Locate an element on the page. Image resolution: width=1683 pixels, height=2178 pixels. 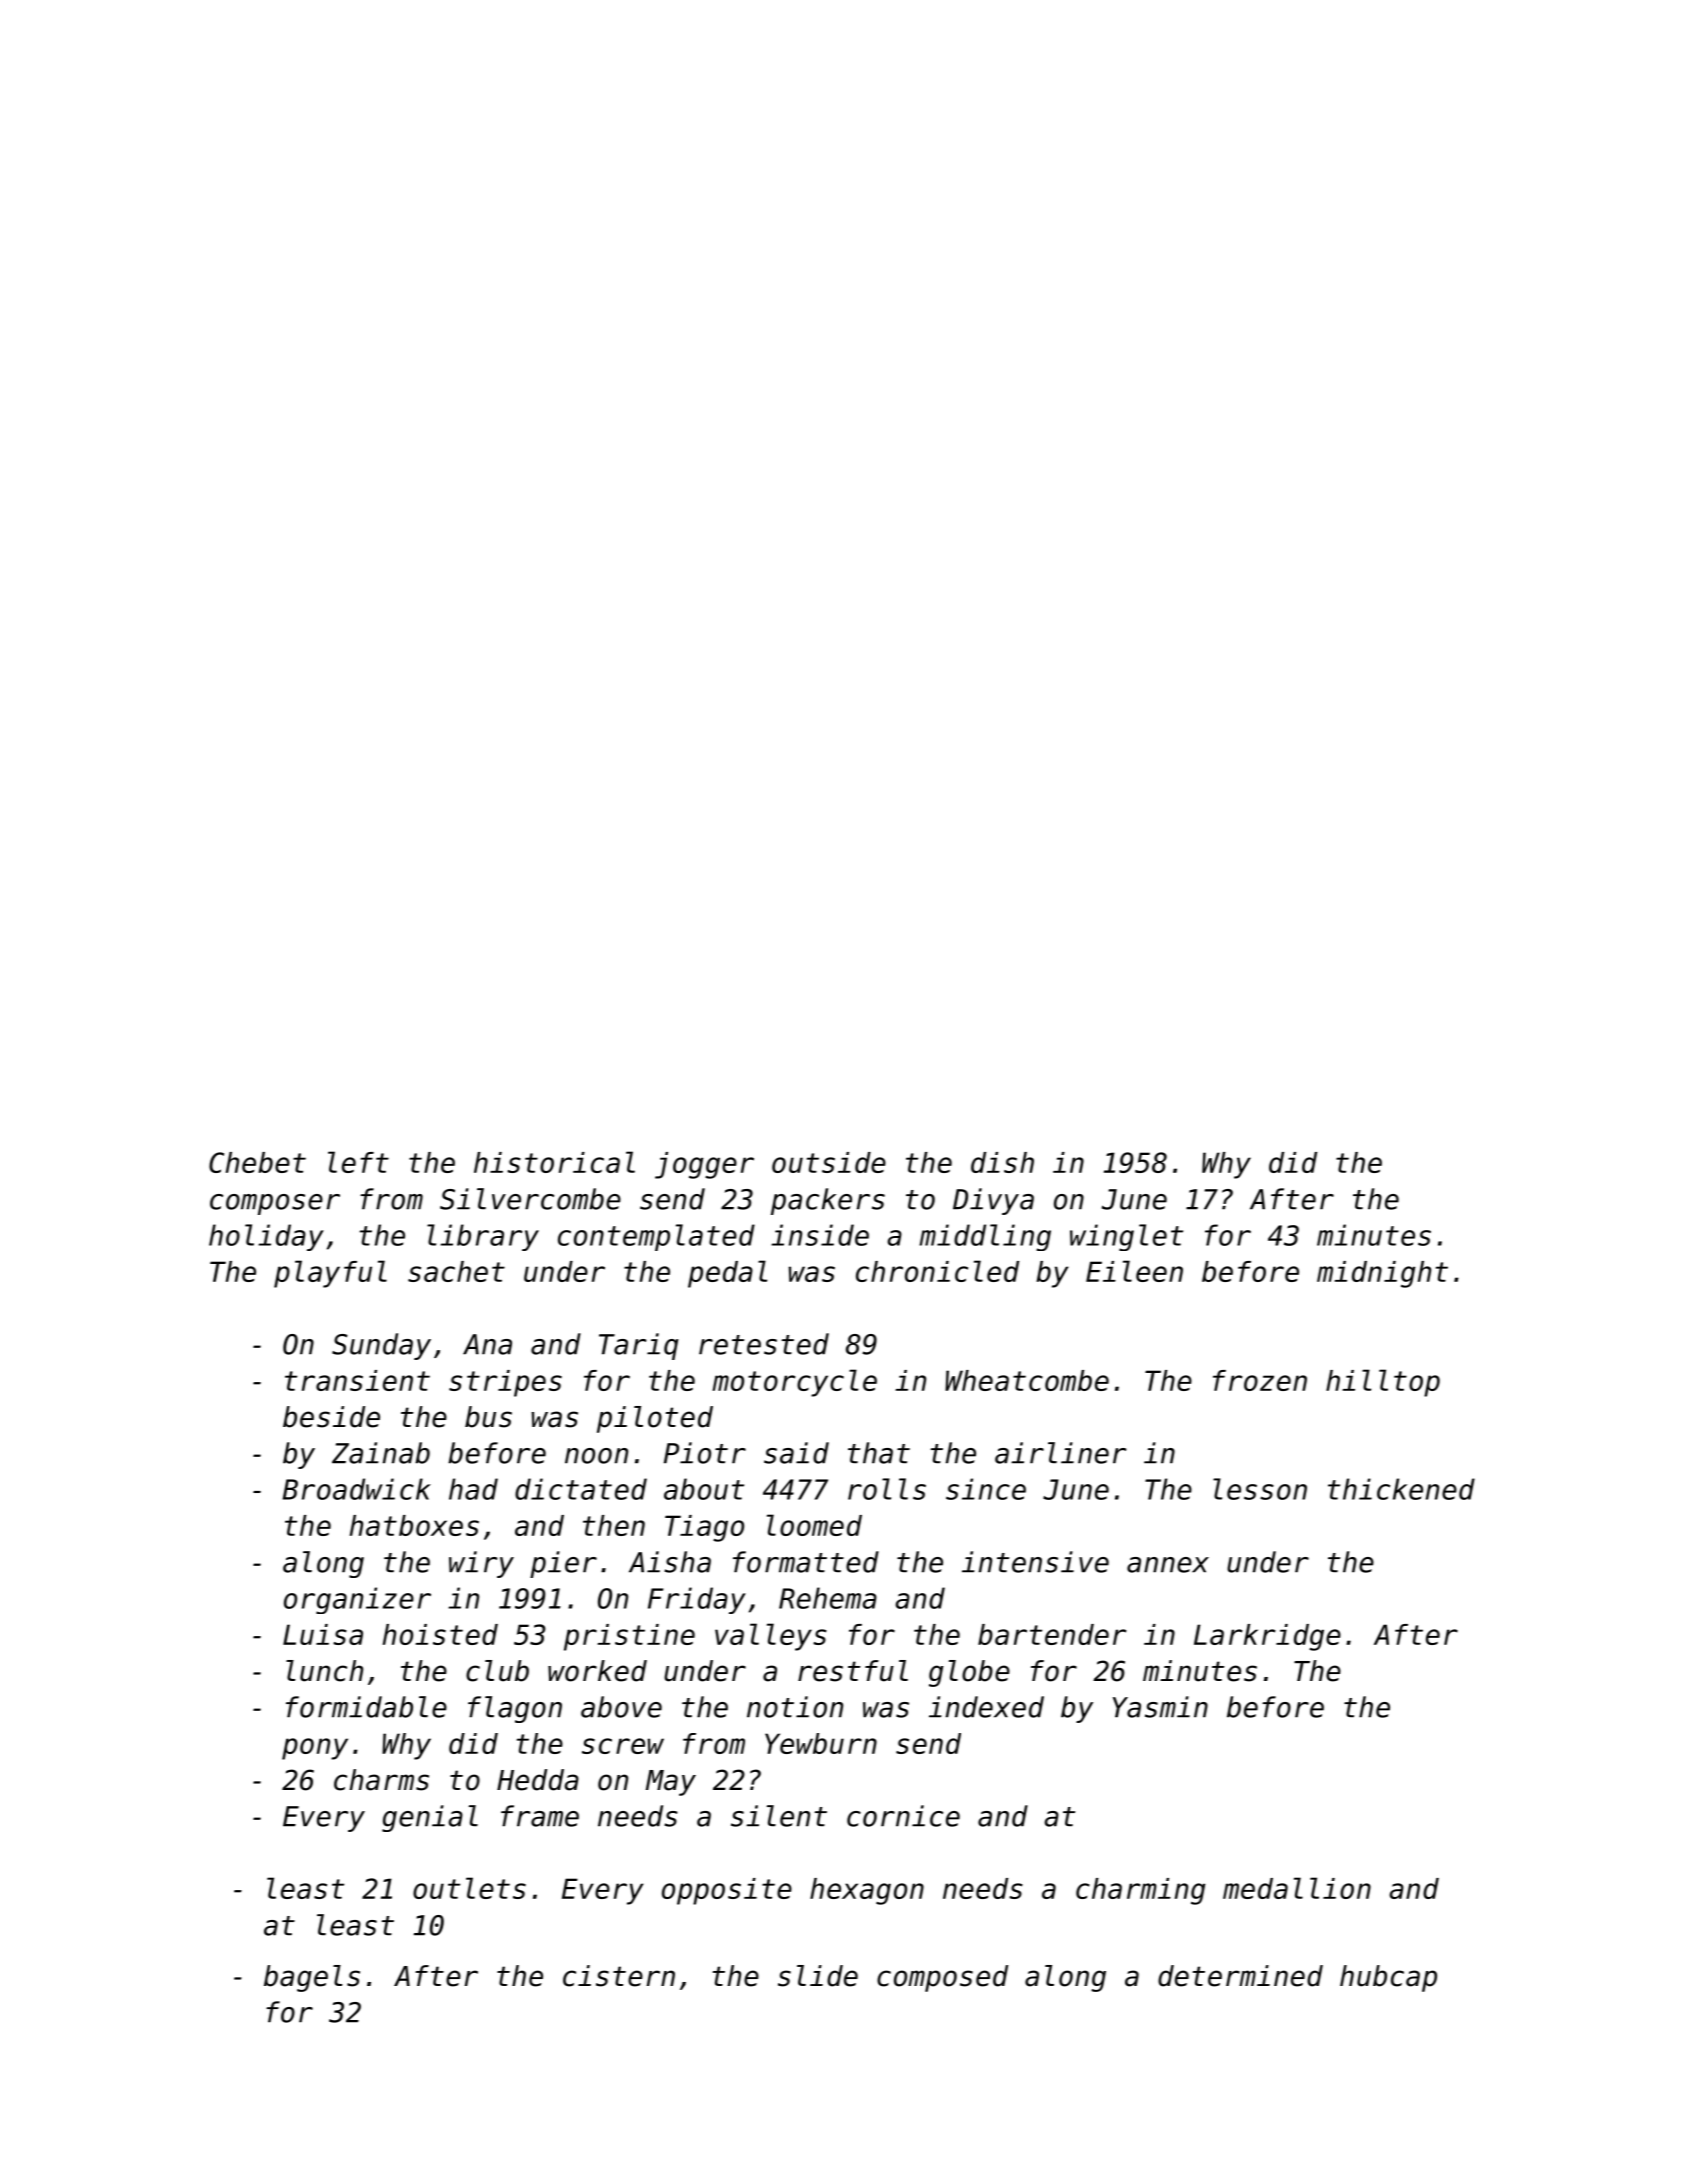
medallion is located at coordinates (1297, 1888).
